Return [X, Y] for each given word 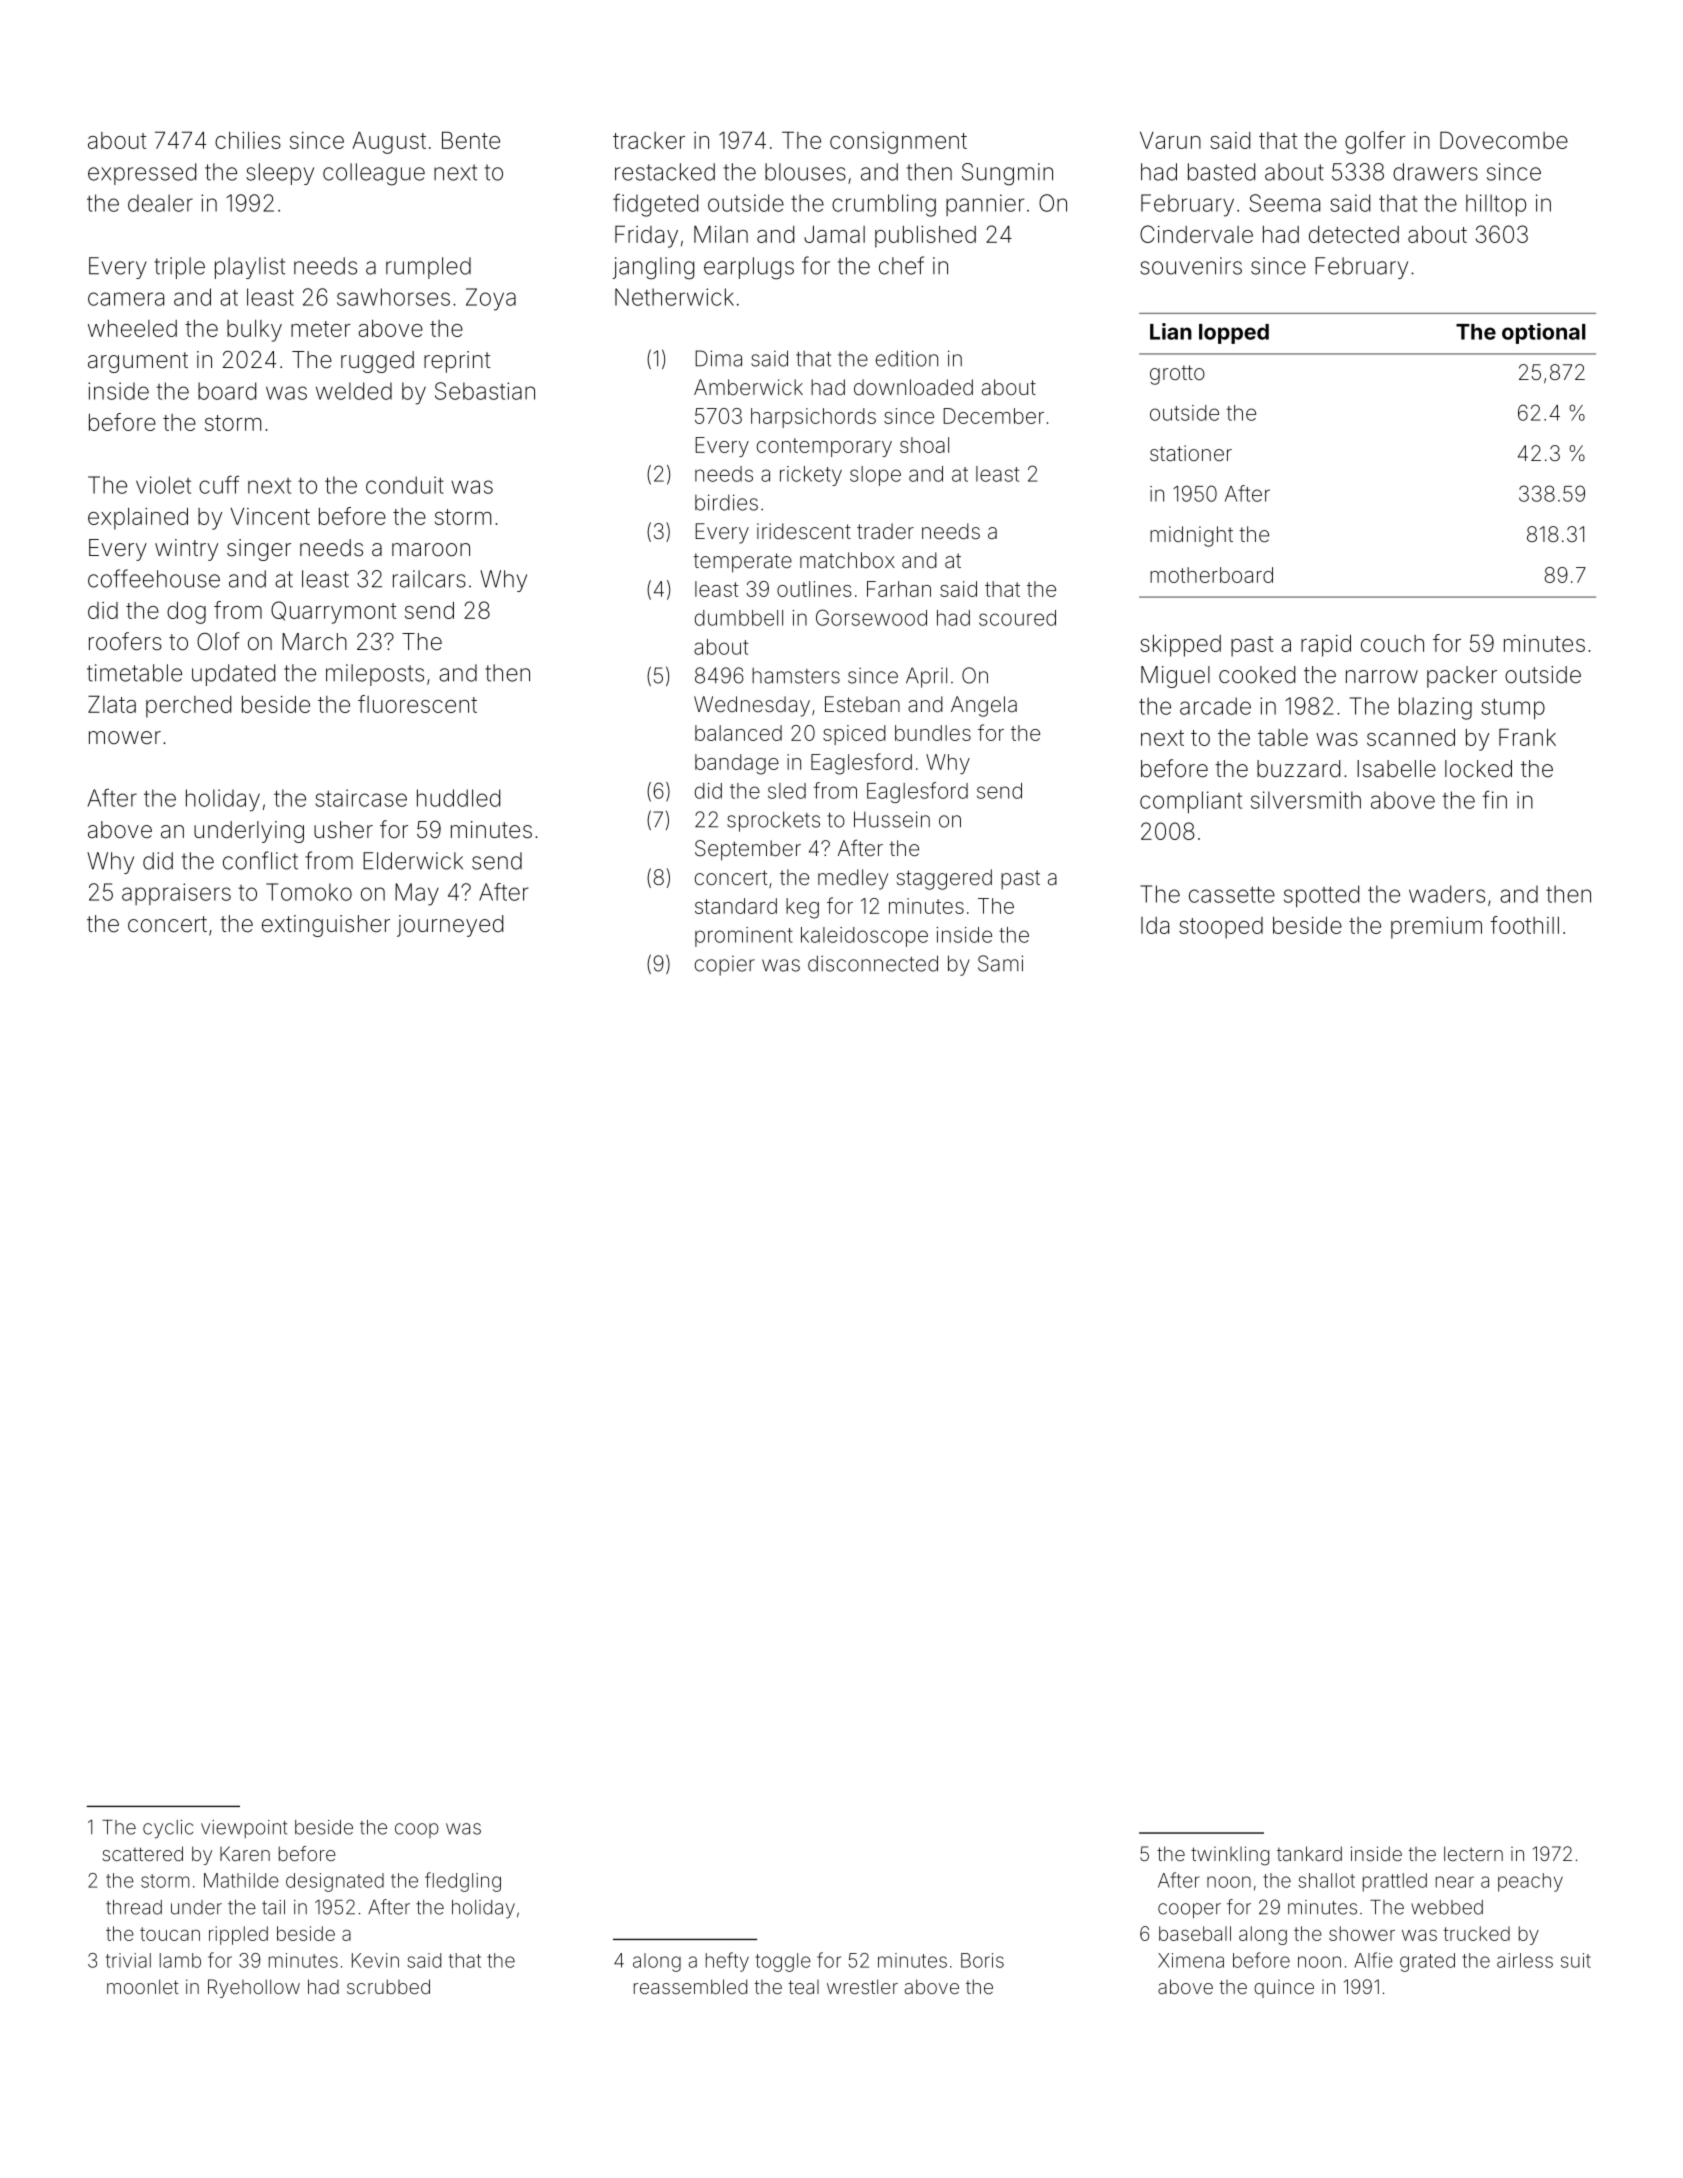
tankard [1309, 1853]
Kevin [375, 1960]
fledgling [463, 1882]
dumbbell [739, 618]
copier [725, 966]
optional [1544, 333]
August [389, 142]
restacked [665, 172]
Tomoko [309, 892]
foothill [1524, 925]
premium [1436, 928]
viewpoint [244, 1829]
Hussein [892, 819]
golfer [1375, 142]
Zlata [112, 704]
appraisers [176, 894]
